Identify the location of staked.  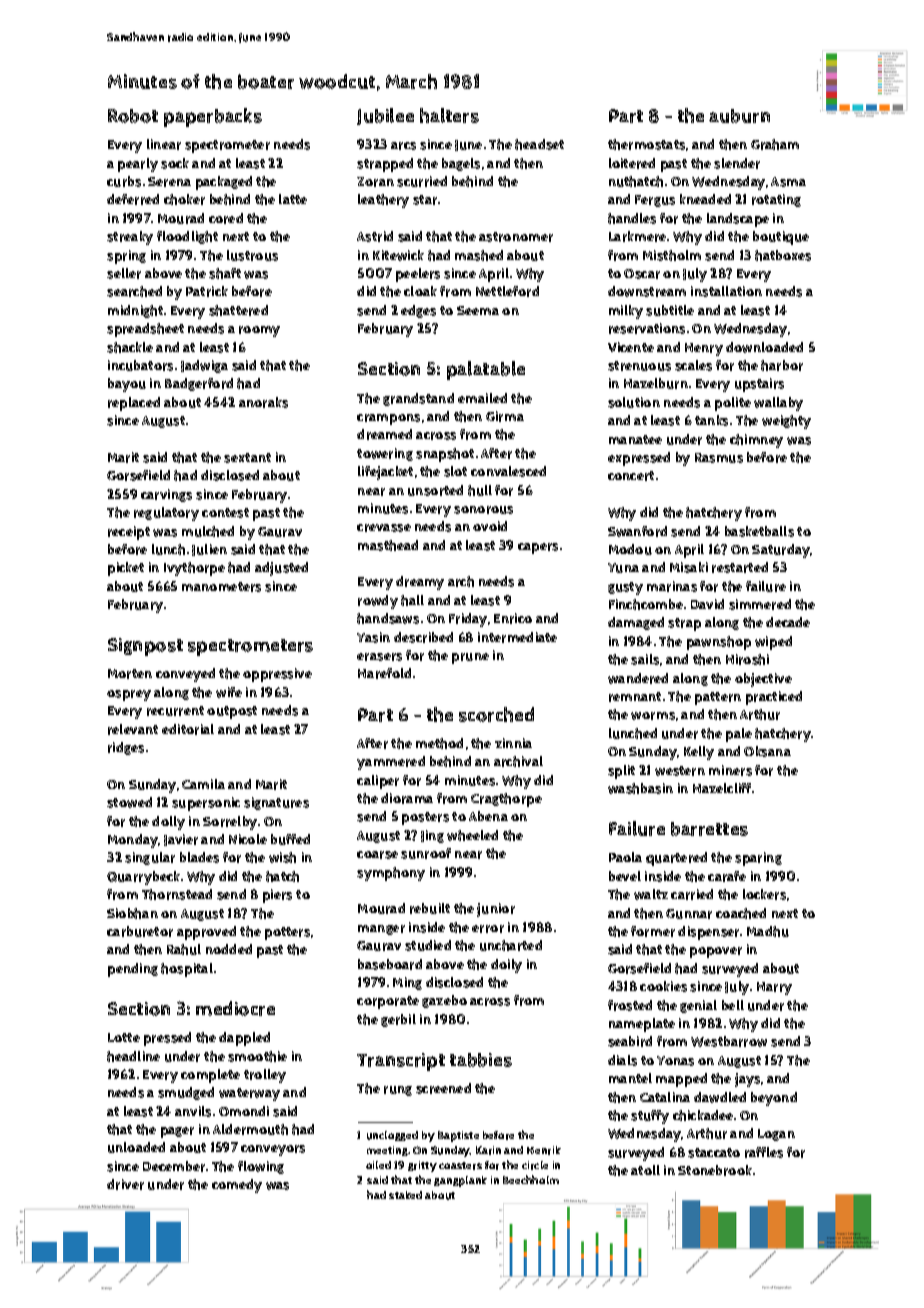
(405, 1195).
